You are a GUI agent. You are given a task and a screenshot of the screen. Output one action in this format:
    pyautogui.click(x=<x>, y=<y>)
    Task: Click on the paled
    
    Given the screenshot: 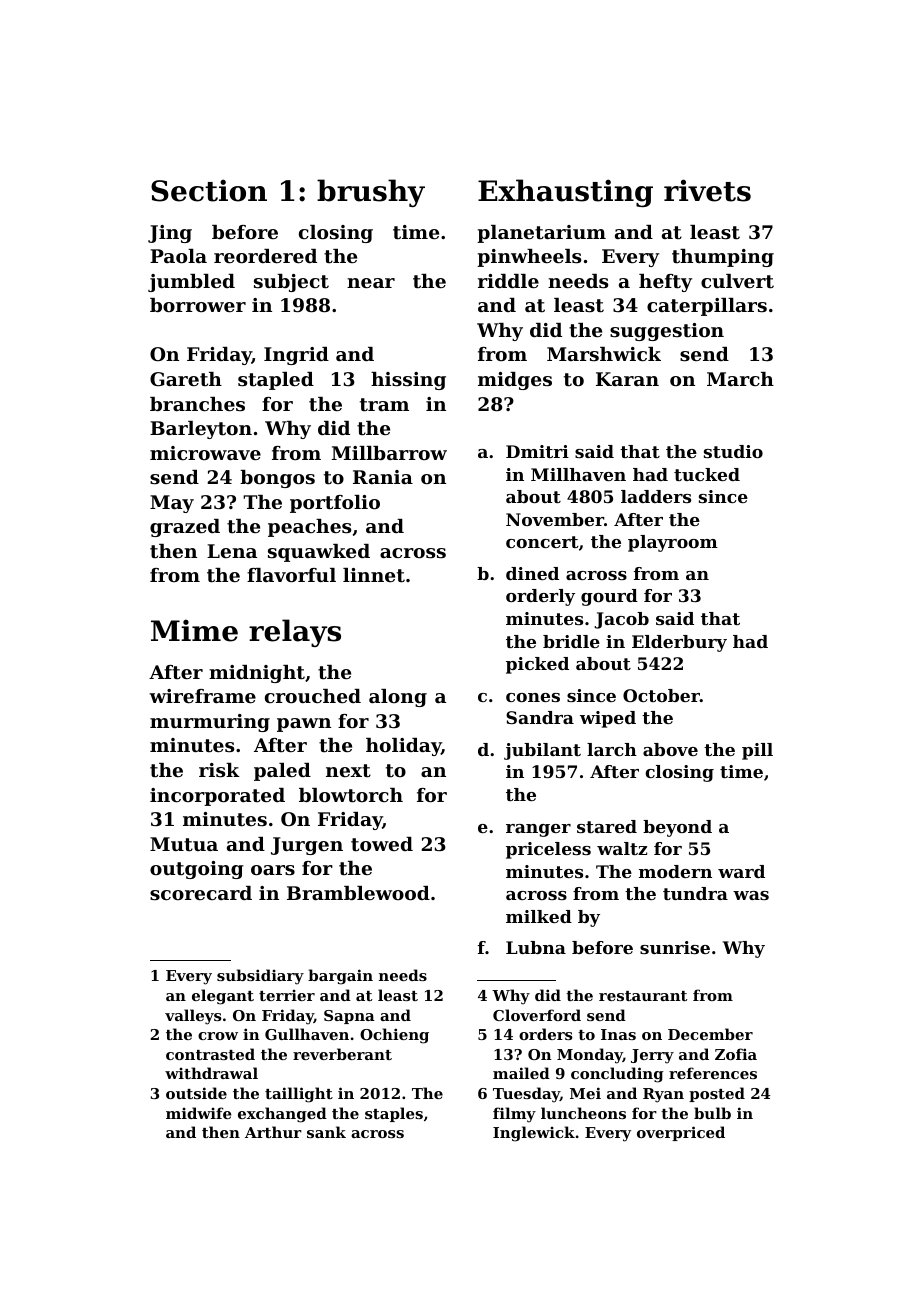 What is the action you would take?
    pyautogui.click(x=282, y=772)
